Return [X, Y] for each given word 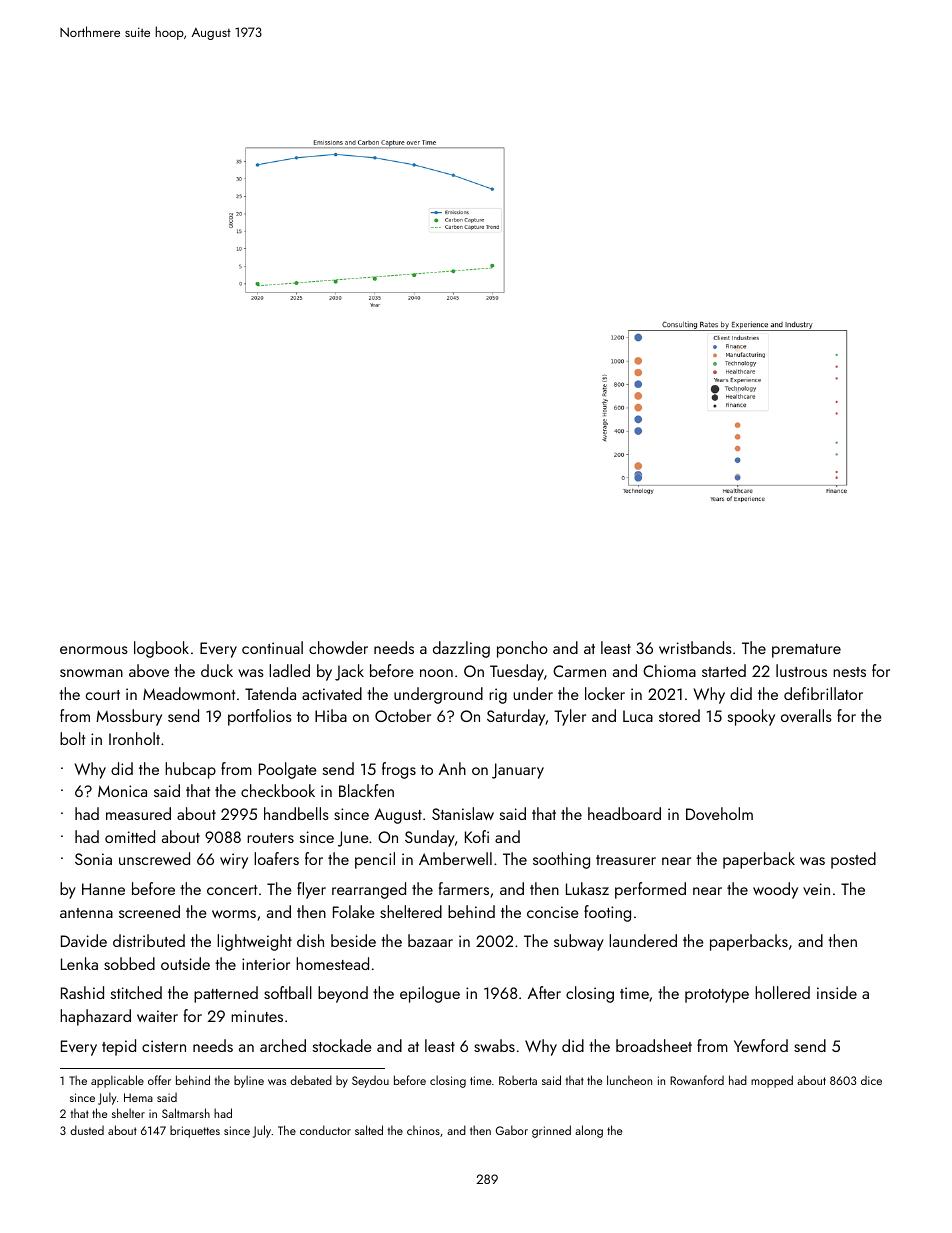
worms [234, 914]
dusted [87, 1130]
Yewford [761, 1045]
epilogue [430, 994]
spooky [751, 717]
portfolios [260, 717]
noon [436, 673]
